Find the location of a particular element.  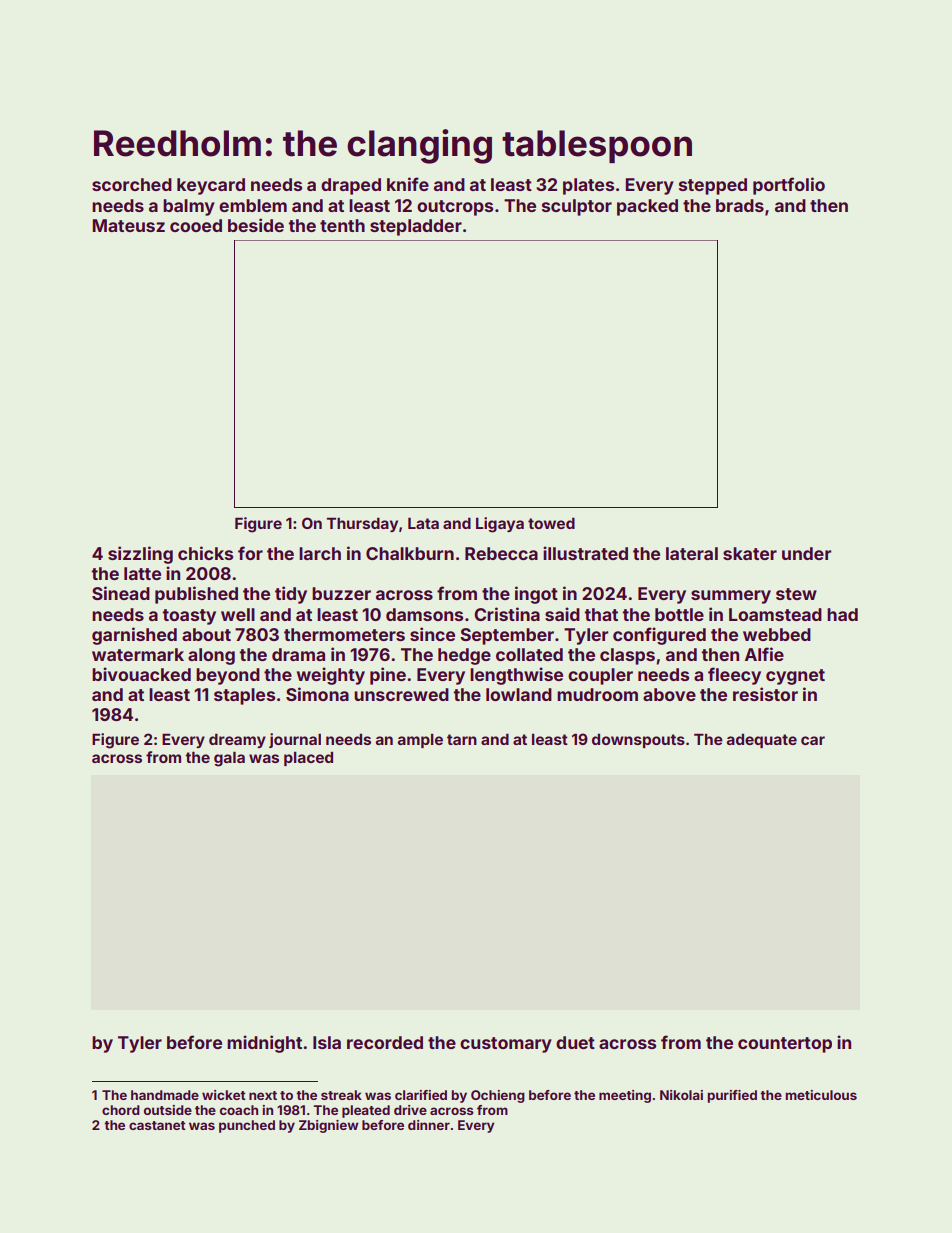

bivouacked is located at coordinates (141, 674).
